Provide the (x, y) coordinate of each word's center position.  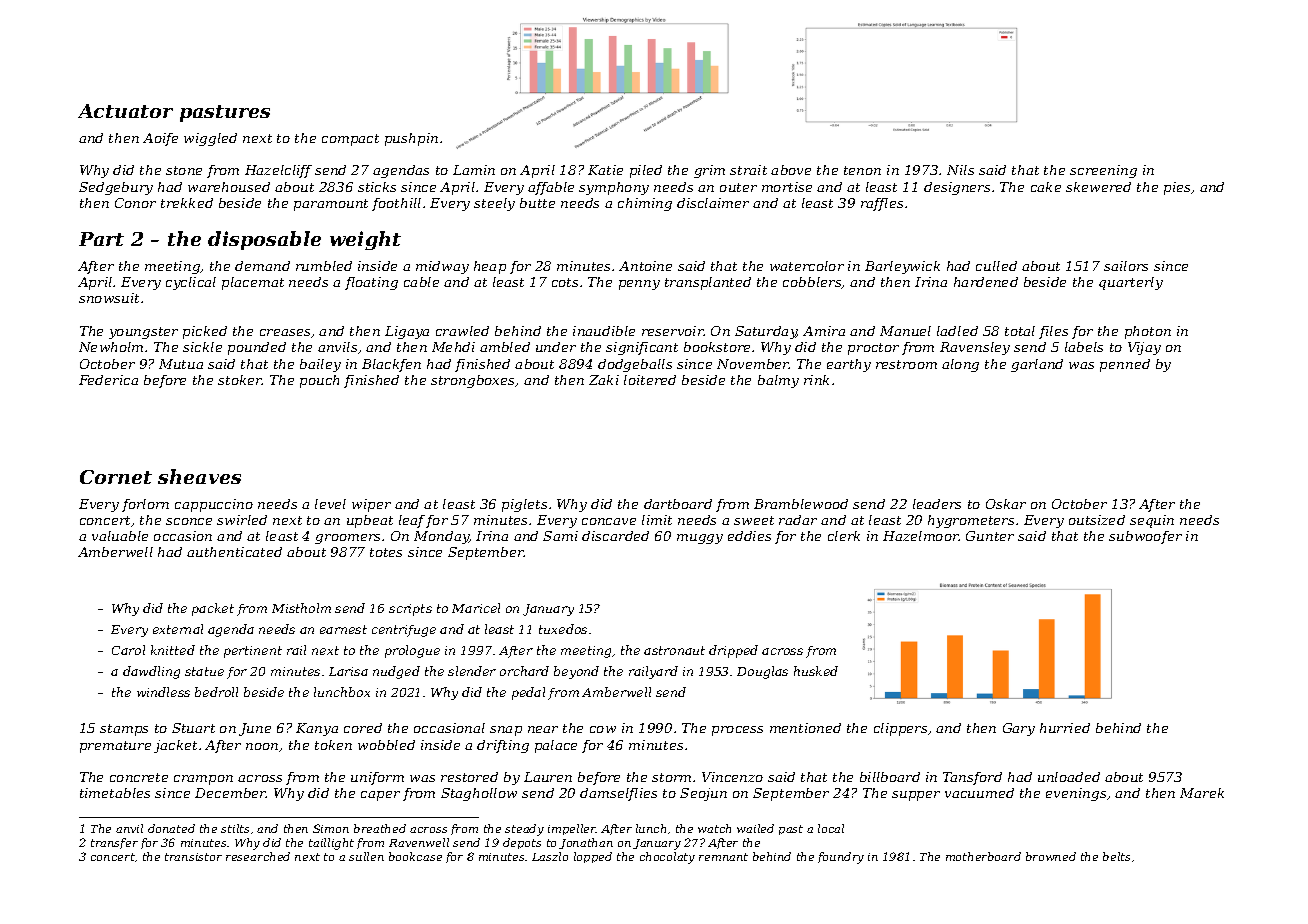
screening (1103, 171)
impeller (572, 829)
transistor (193, 857)
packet (213, 609)
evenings (1076, 794)
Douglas (762, 672)
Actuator (125, 111)
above (791, 170)
